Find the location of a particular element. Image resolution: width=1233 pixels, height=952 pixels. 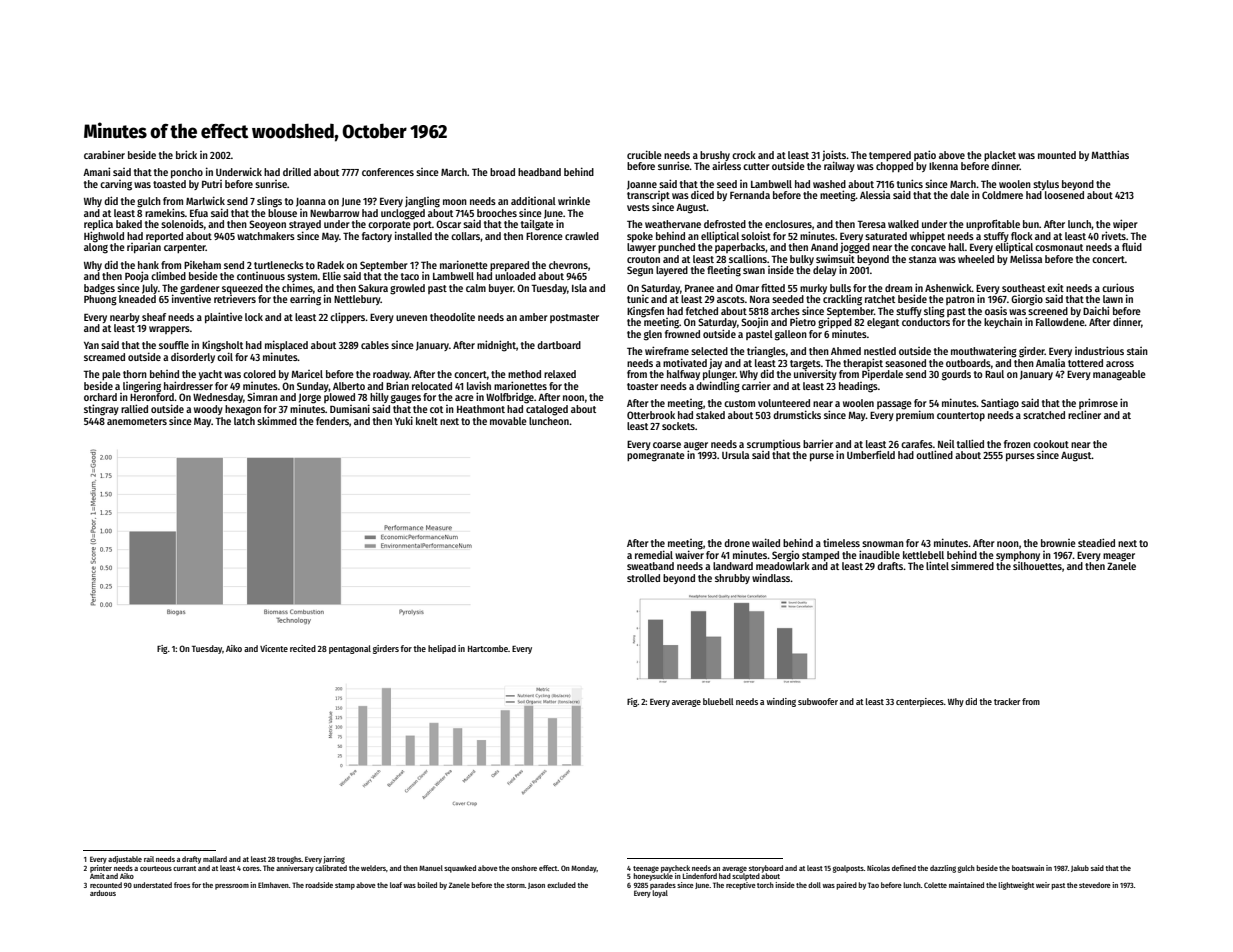

Vicente is located at coordinates (274, 648).
